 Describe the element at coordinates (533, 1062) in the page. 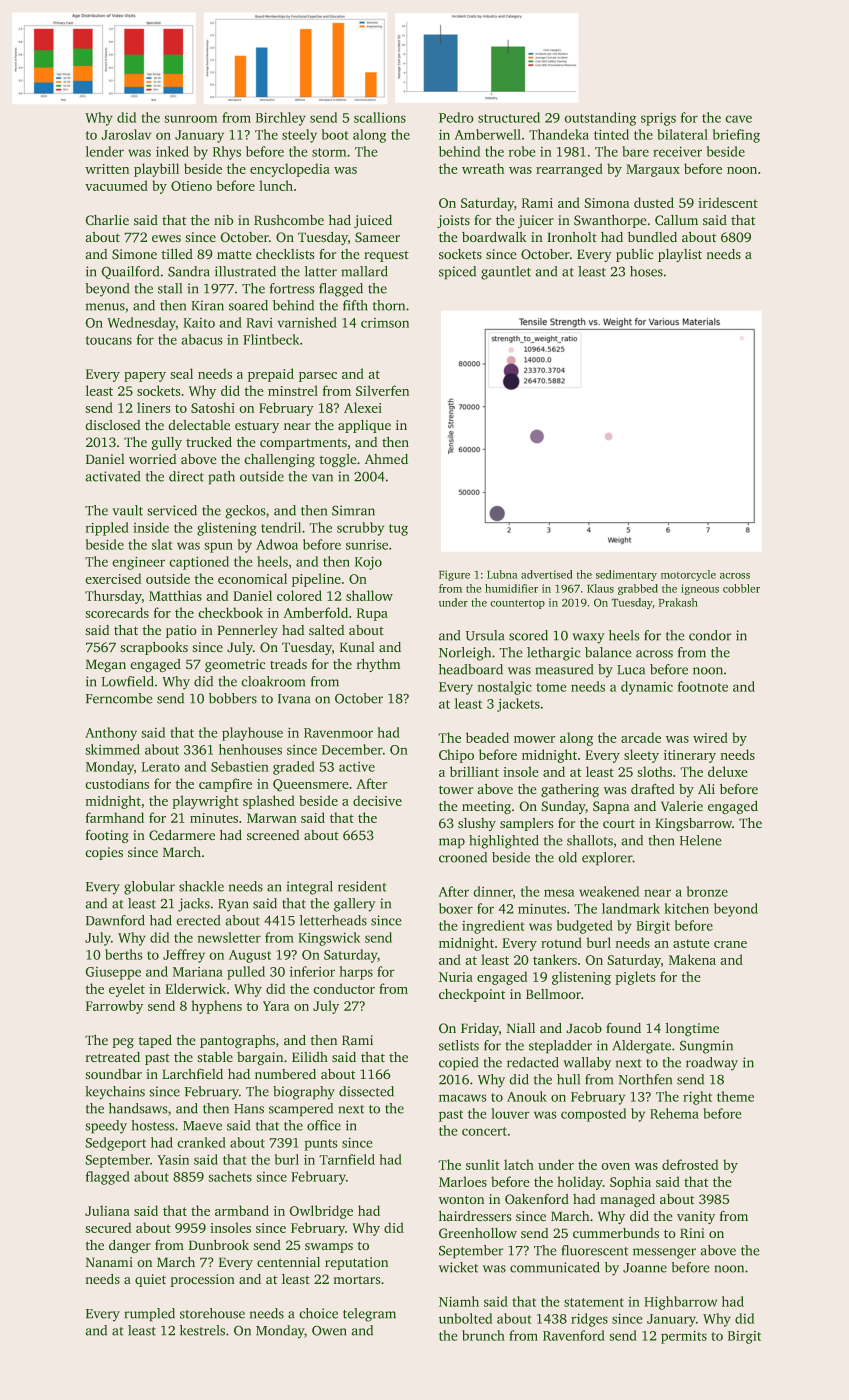

I see `redacted` at that location.
